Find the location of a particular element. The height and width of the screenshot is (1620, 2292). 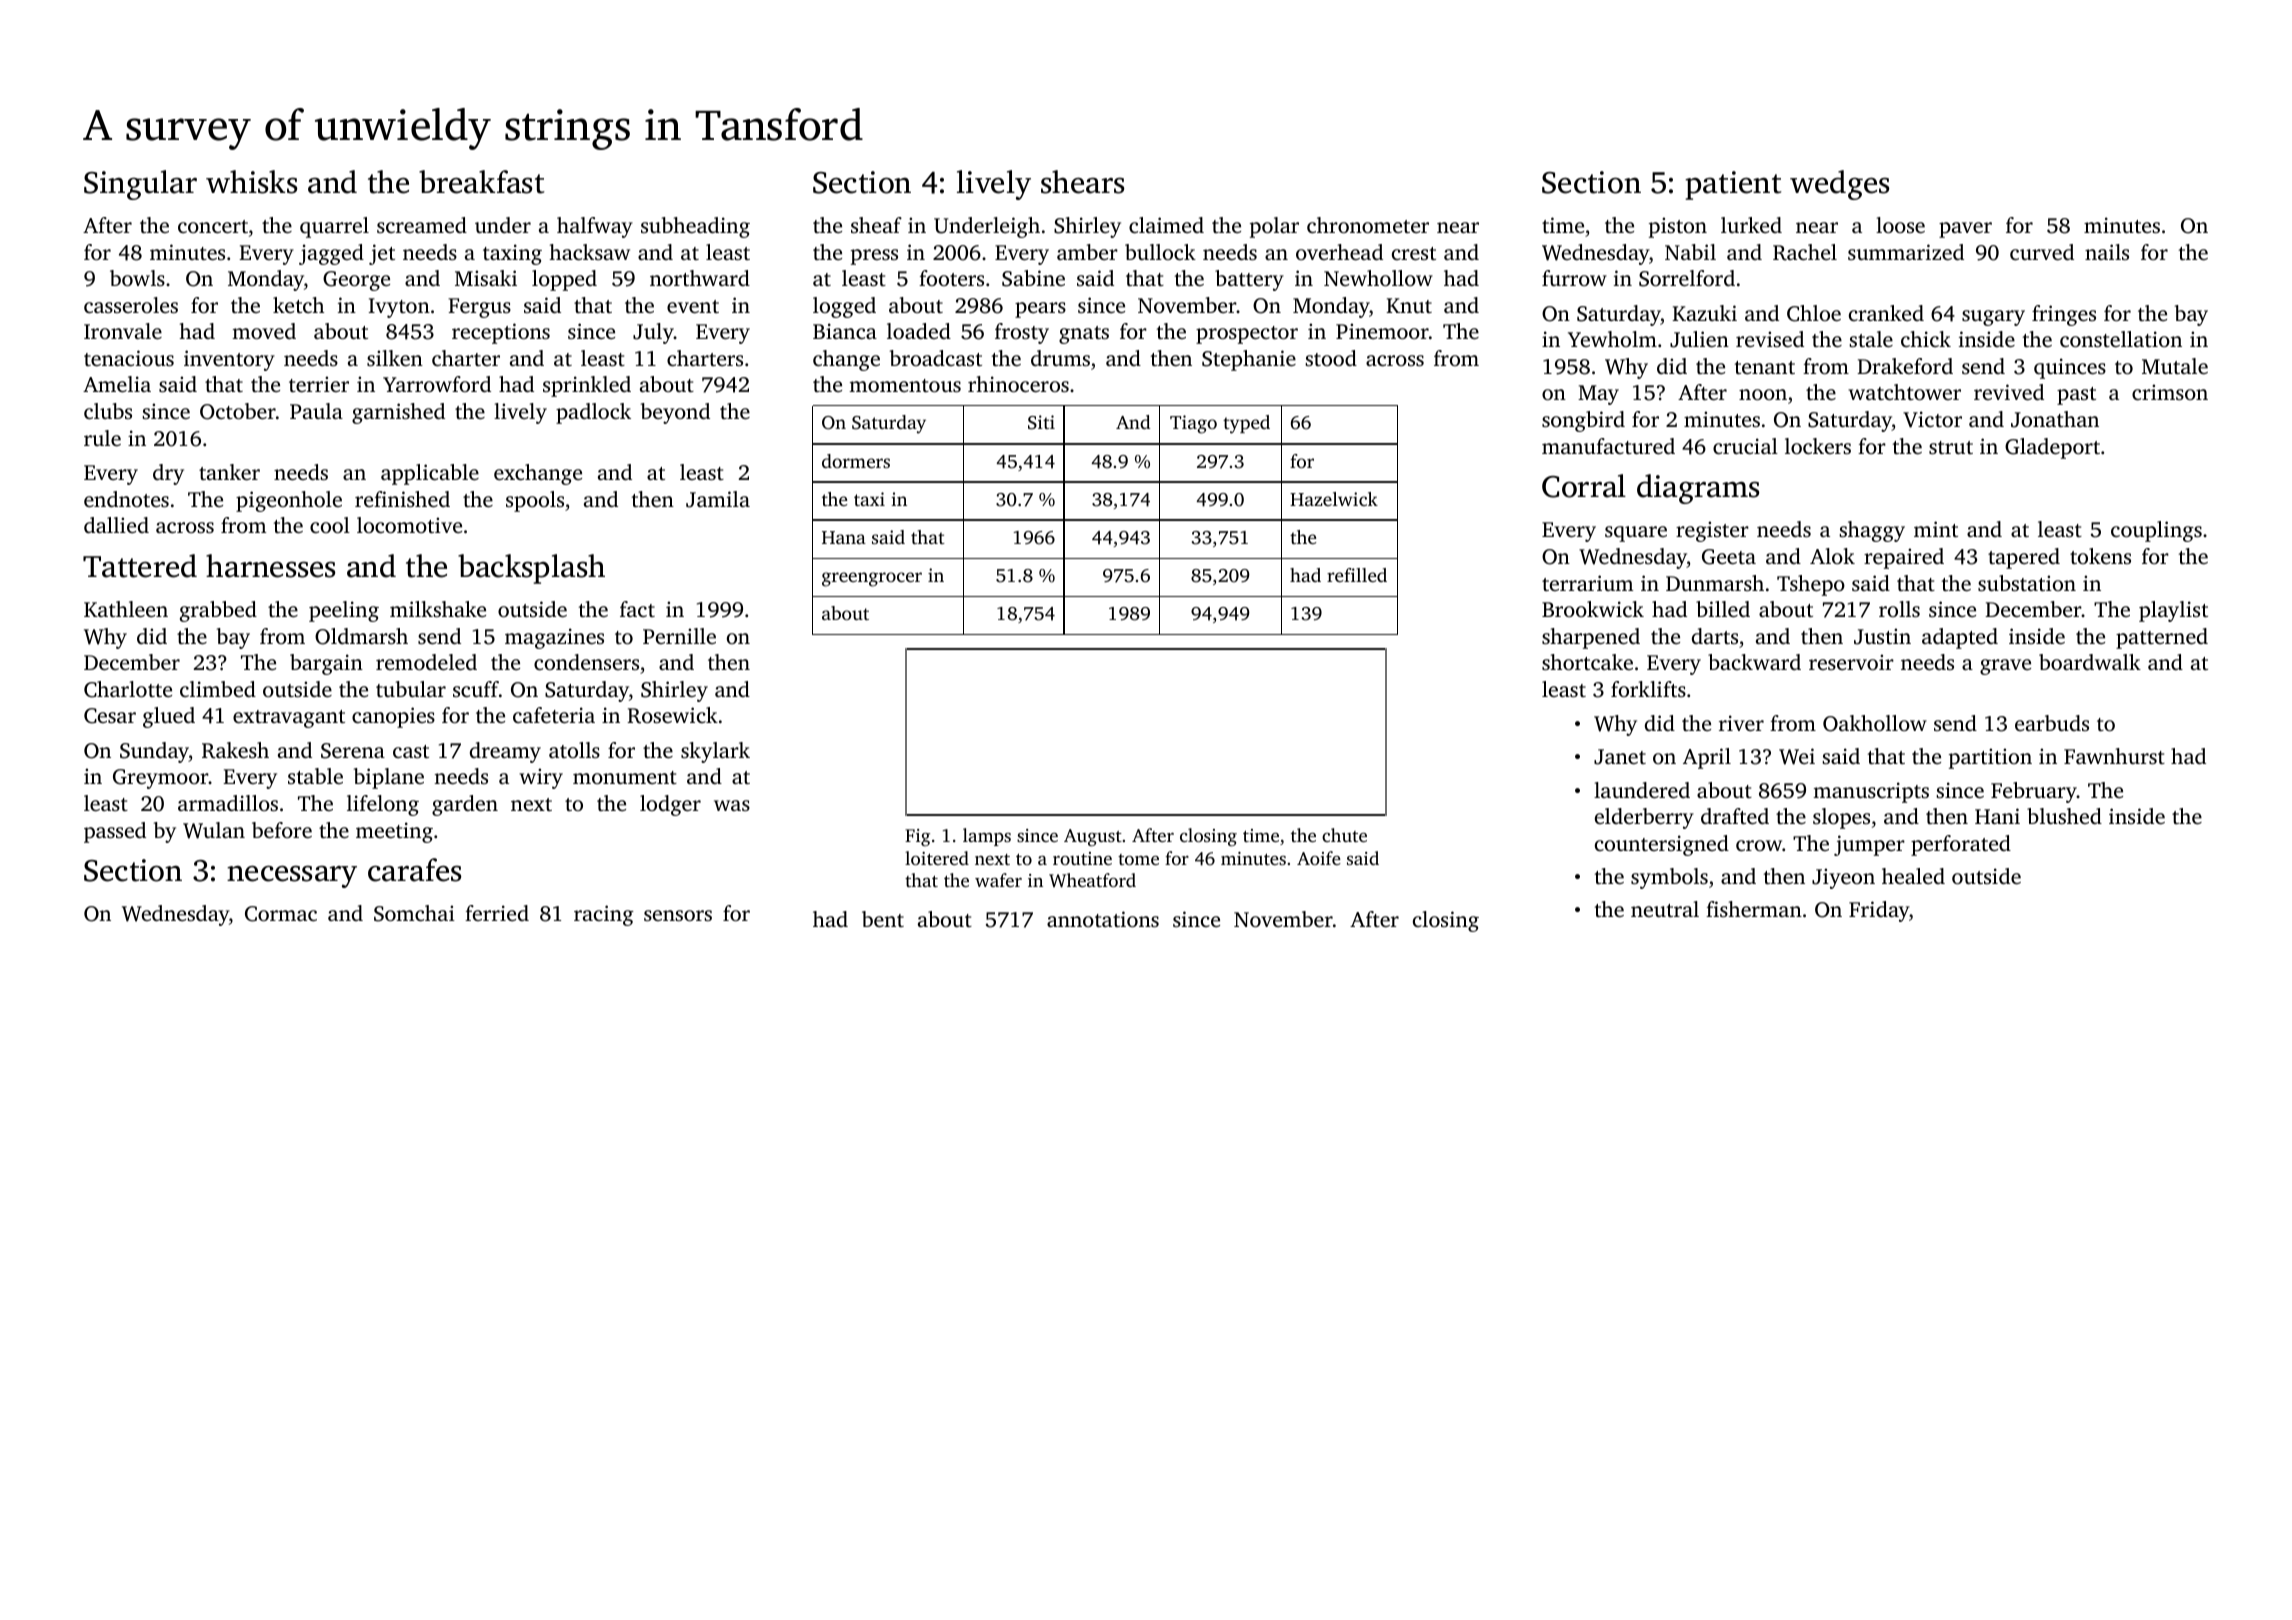

Hazelwick is located at coordinates (1334, 499).
